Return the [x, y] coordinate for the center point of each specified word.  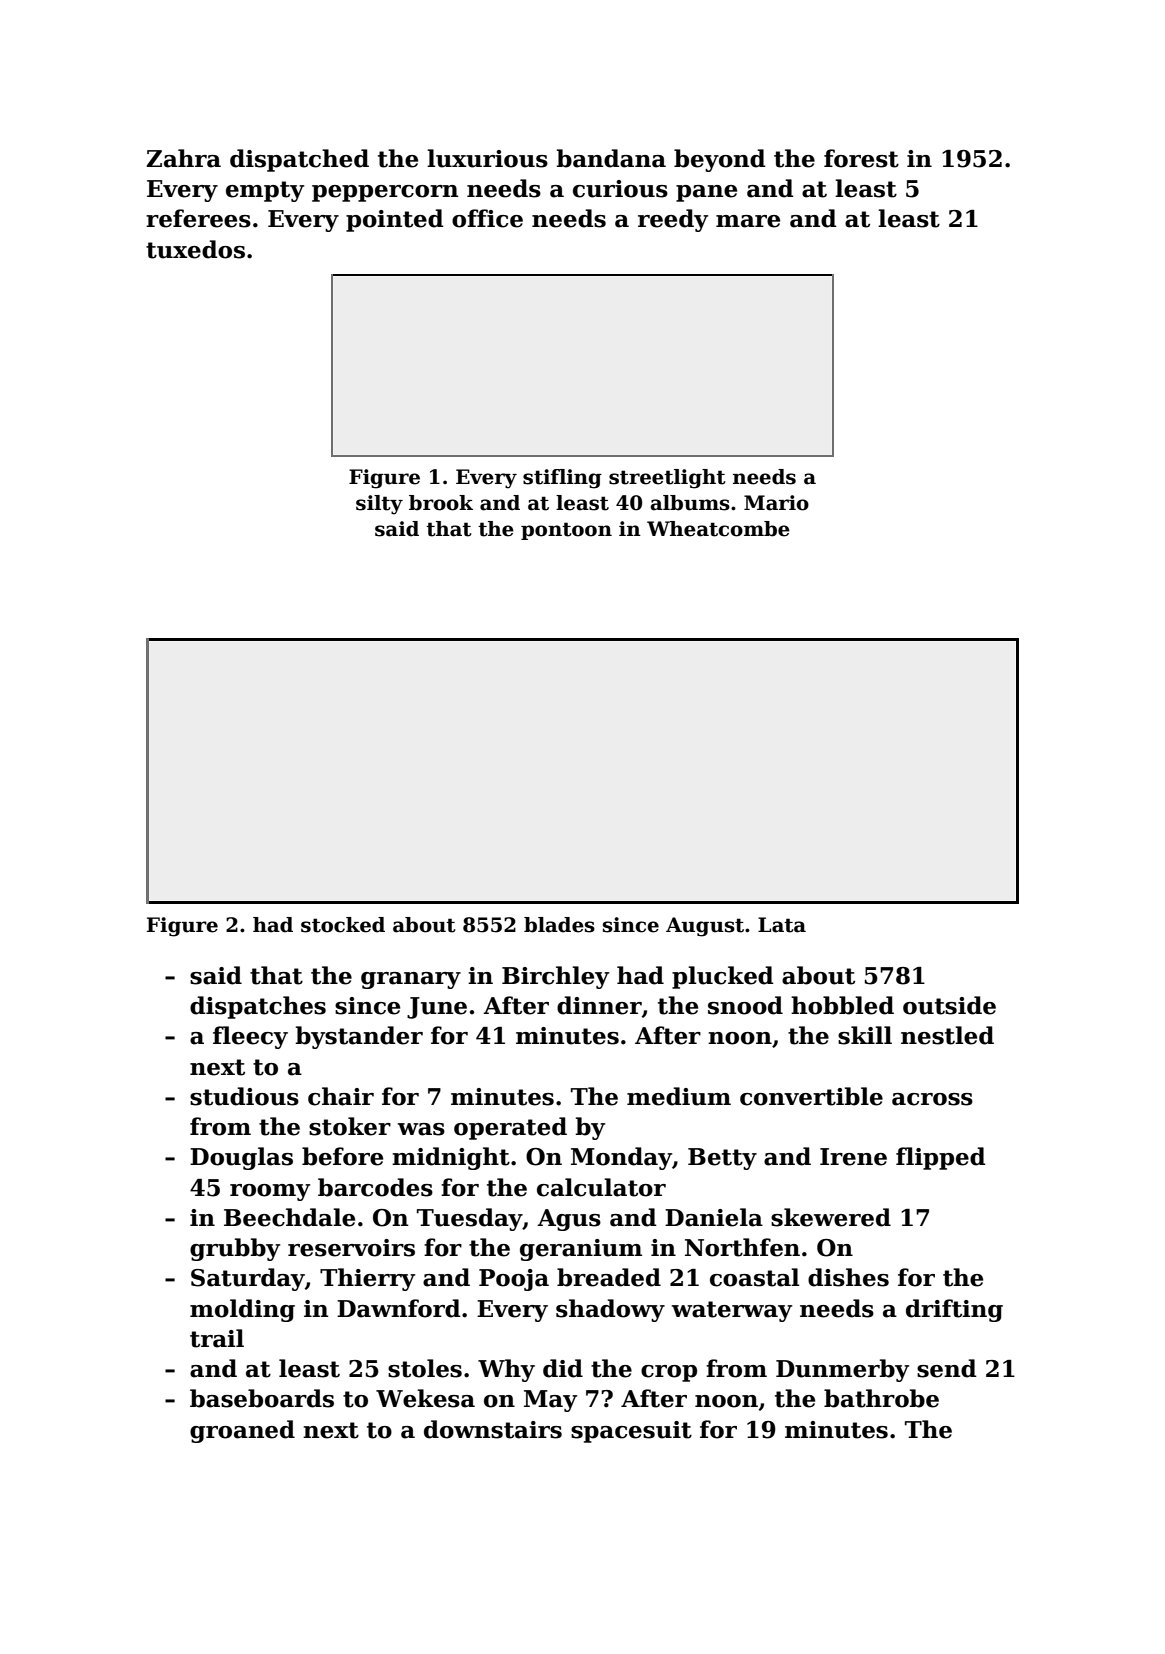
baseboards [262, 1398]
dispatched [299, 160]
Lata [782, 925]
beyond [720, 160]
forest [861, 158]
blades [559, 925]
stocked [343, 925]
